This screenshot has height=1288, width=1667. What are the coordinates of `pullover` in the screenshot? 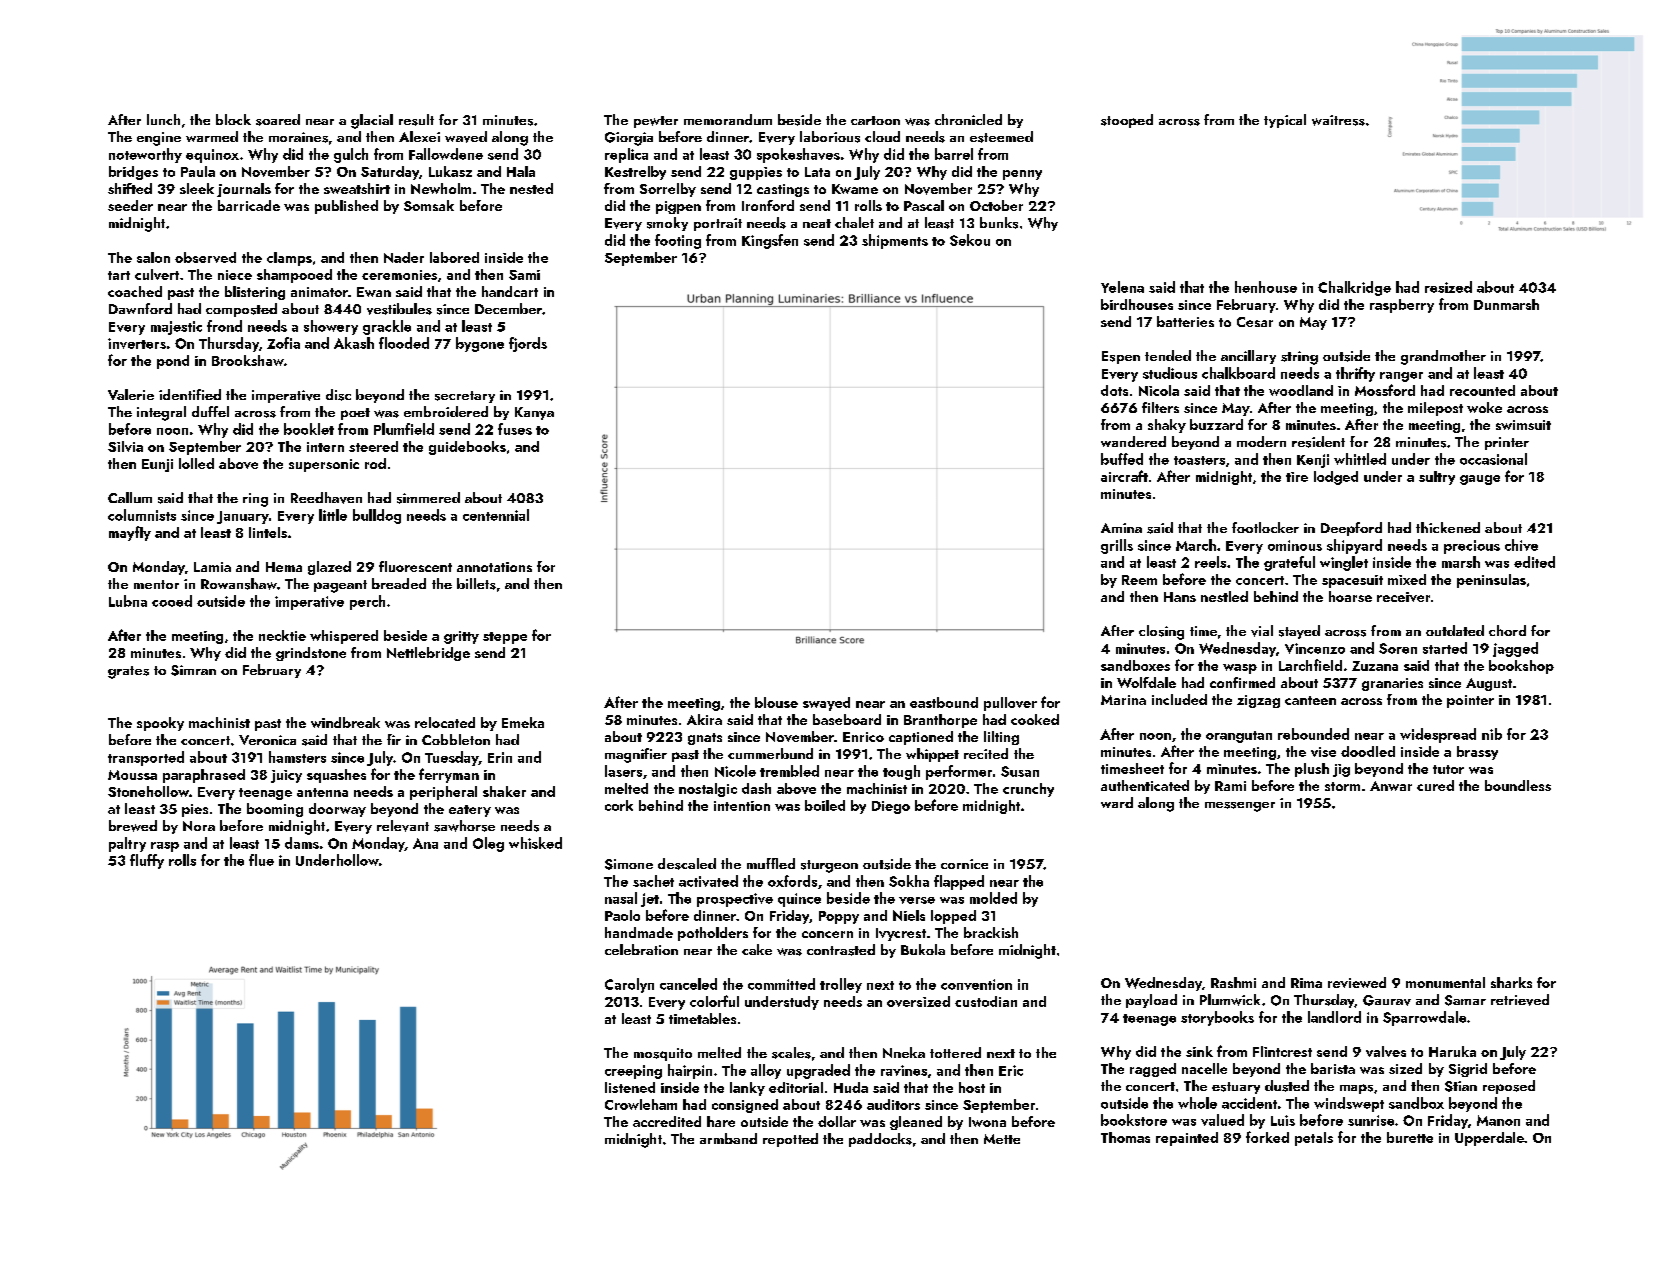 It's located at (1010, 704).
